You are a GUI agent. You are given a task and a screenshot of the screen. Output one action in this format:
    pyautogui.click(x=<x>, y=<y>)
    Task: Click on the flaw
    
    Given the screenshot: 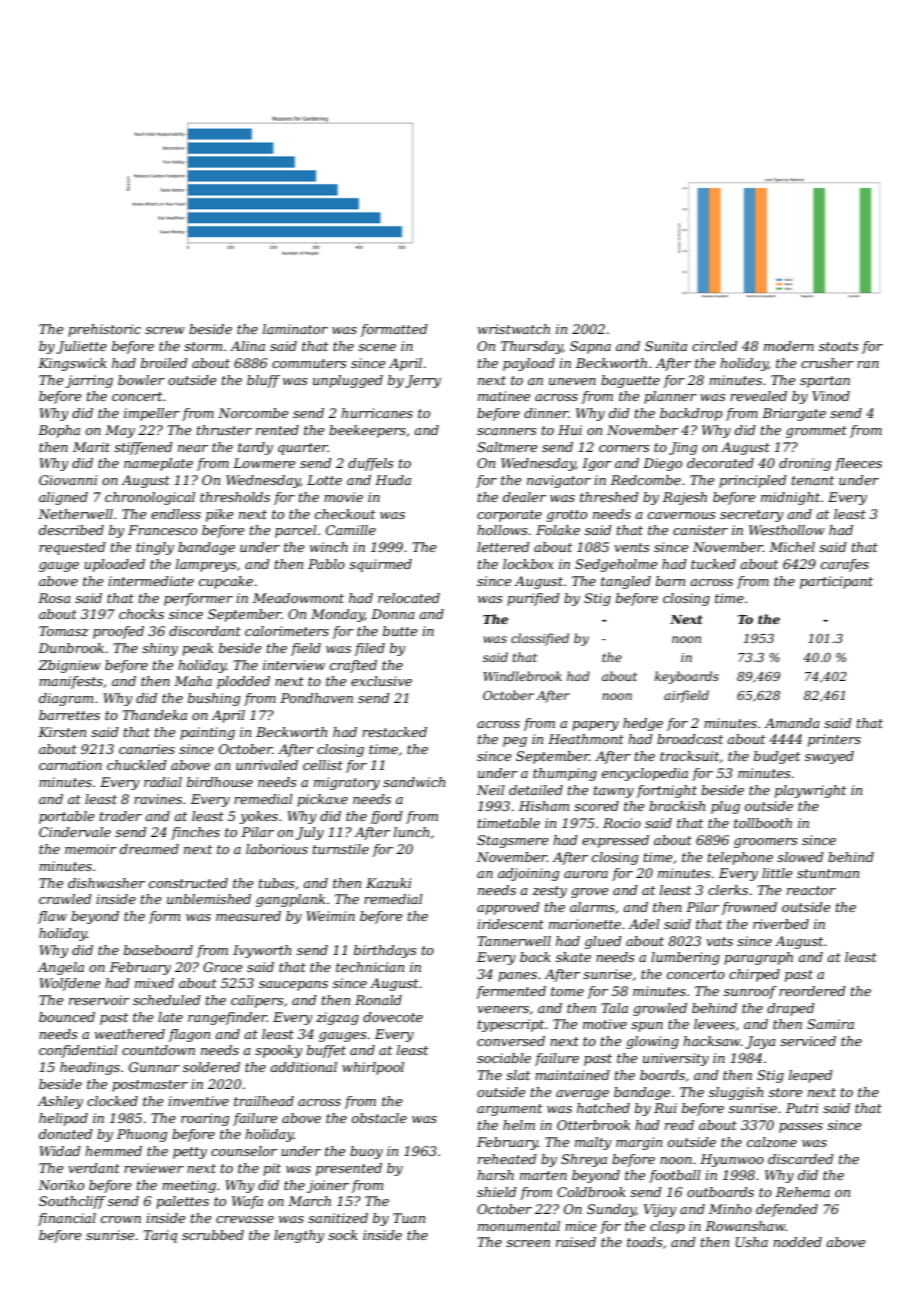 What is the action you would take?
    pyautogui.click(x=52, y=917)
